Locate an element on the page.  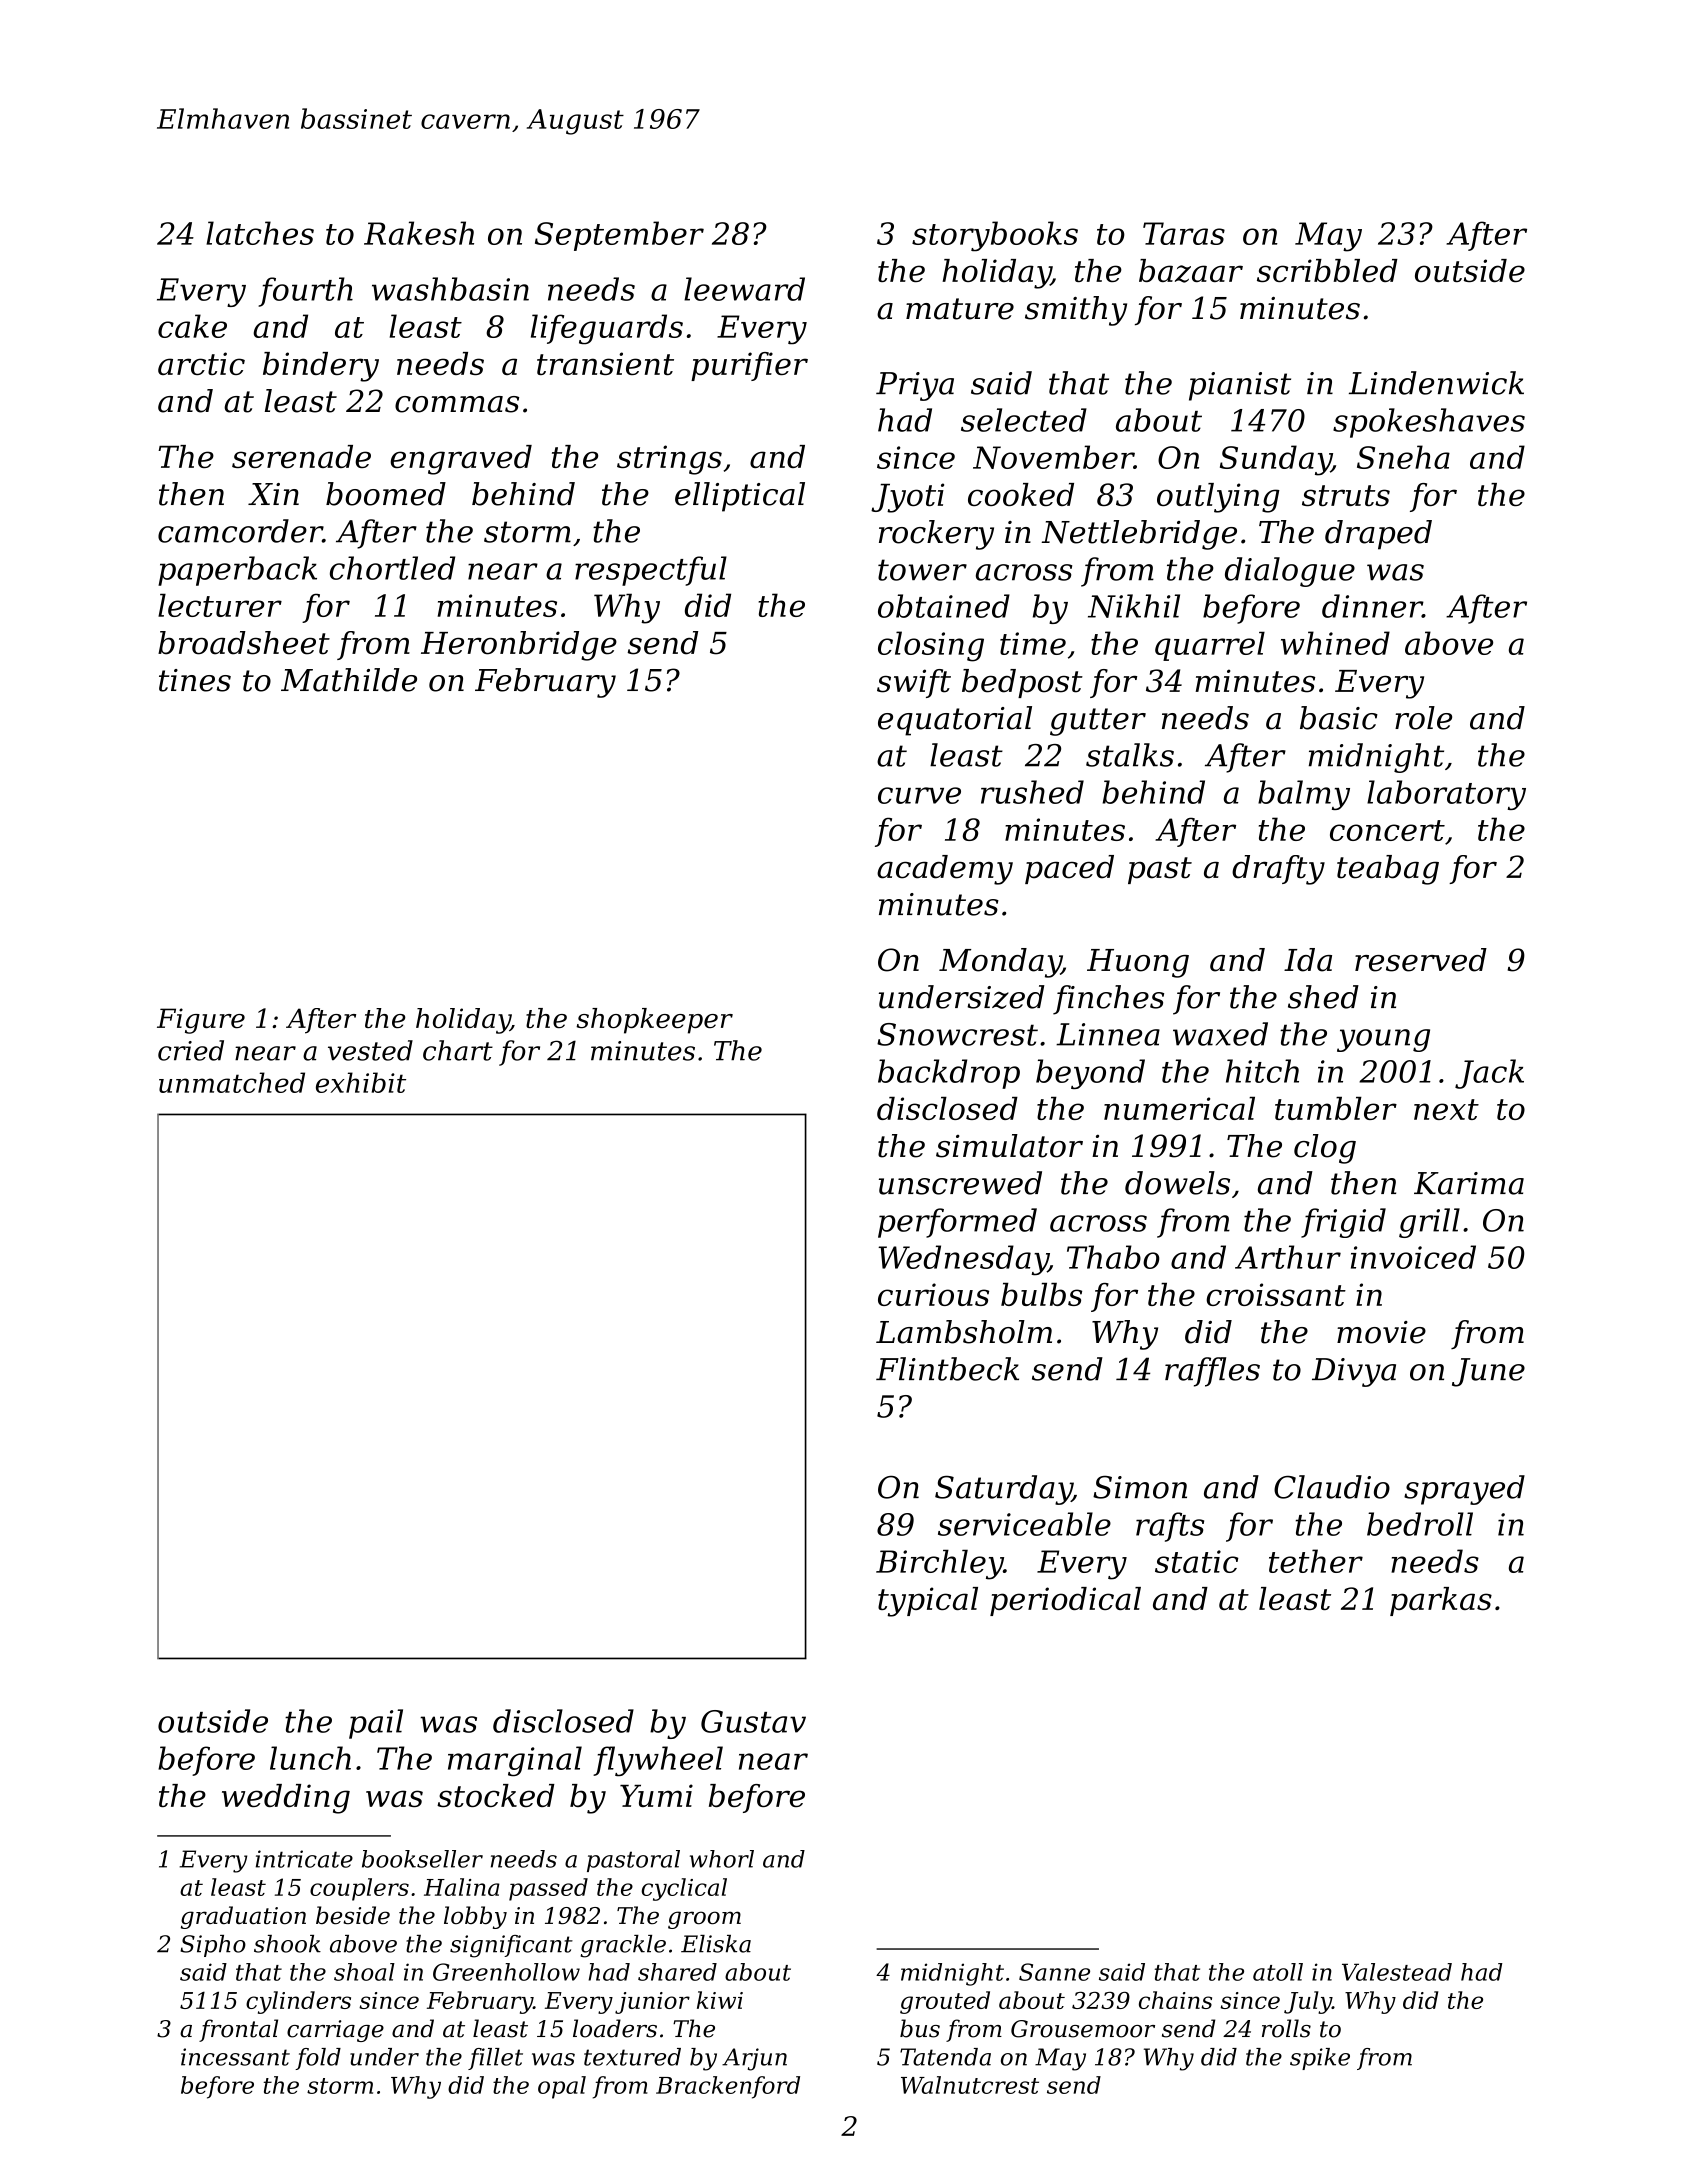
typical is located at coordinates (928, 1602).
